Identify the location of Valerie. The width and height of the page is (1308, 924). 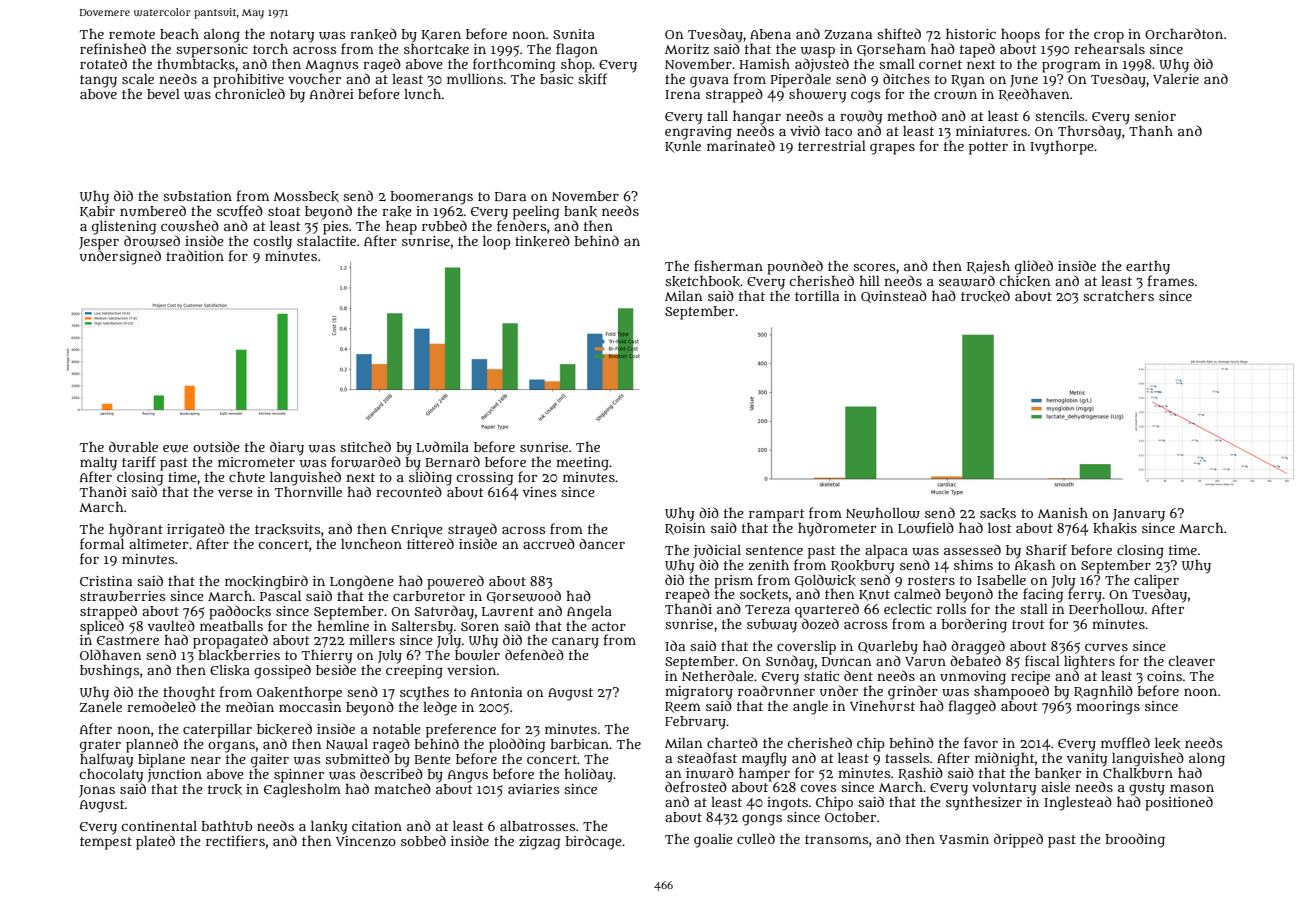
(1176, 79).
